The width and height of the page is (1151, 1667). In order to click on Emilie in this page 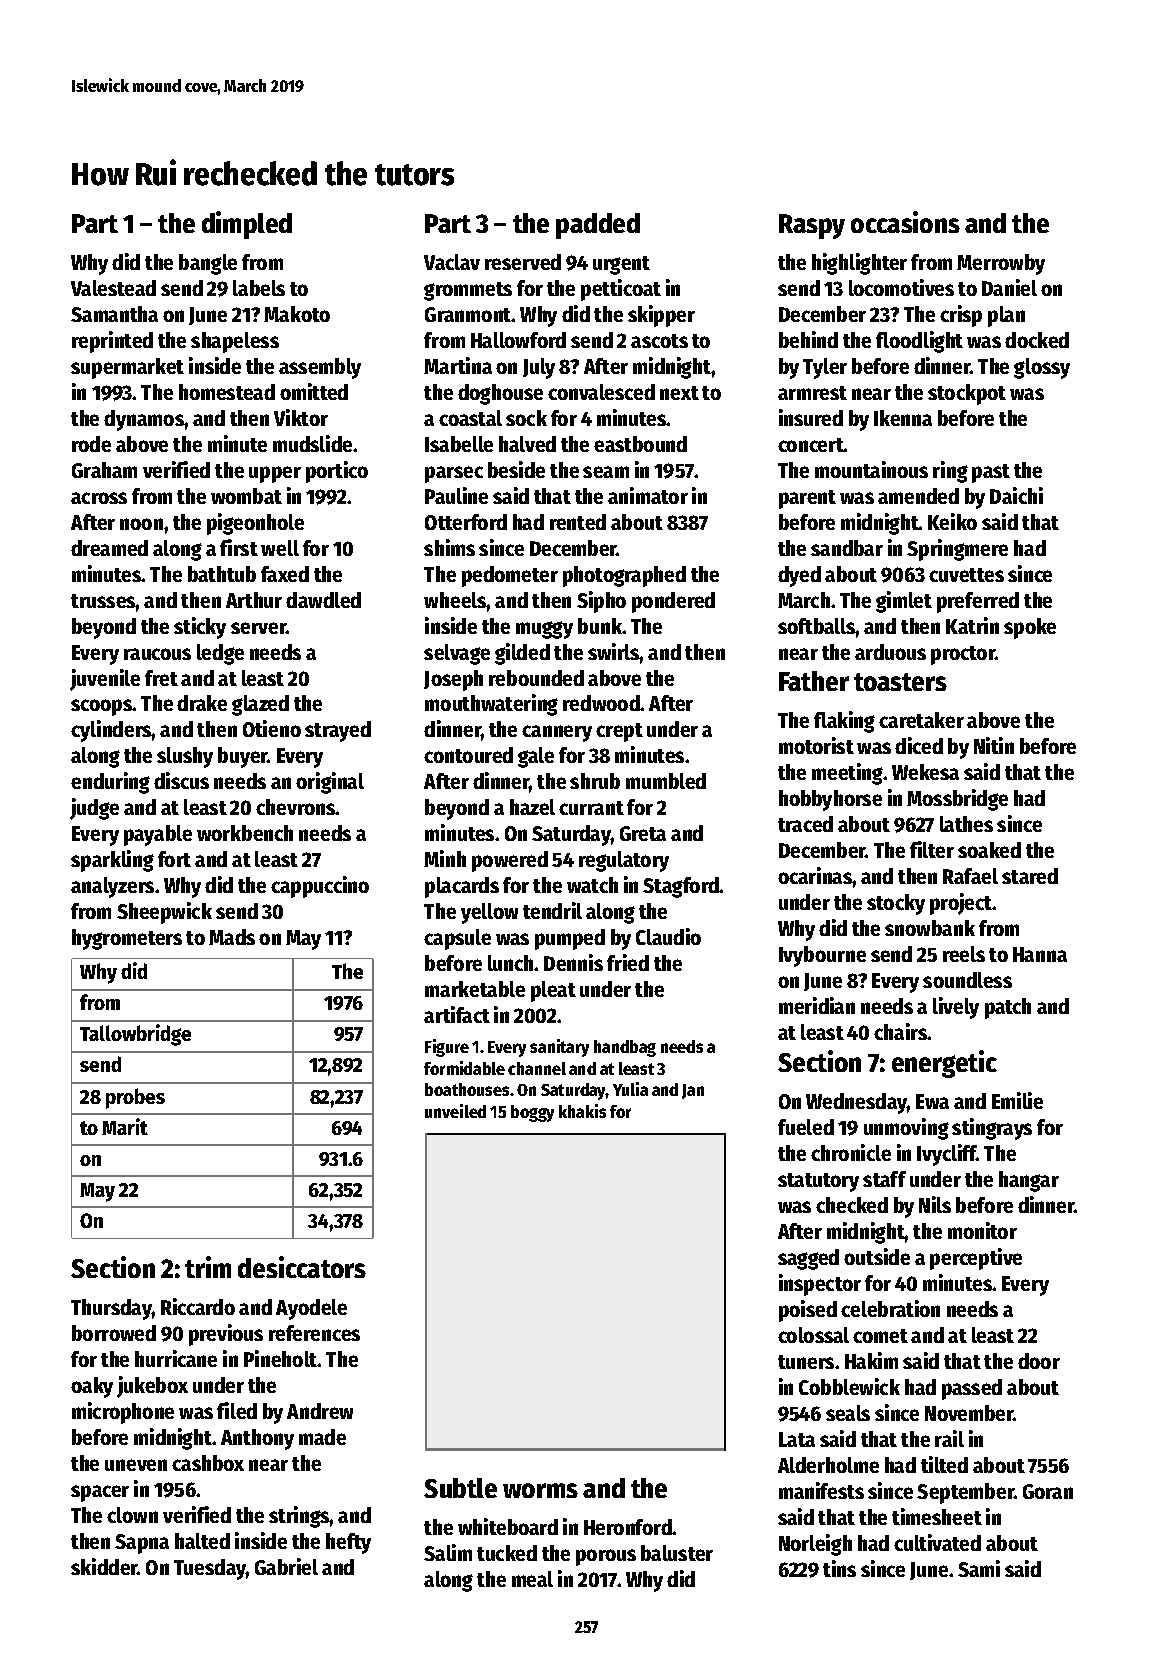, I will do `click(1017, 1100)`.
